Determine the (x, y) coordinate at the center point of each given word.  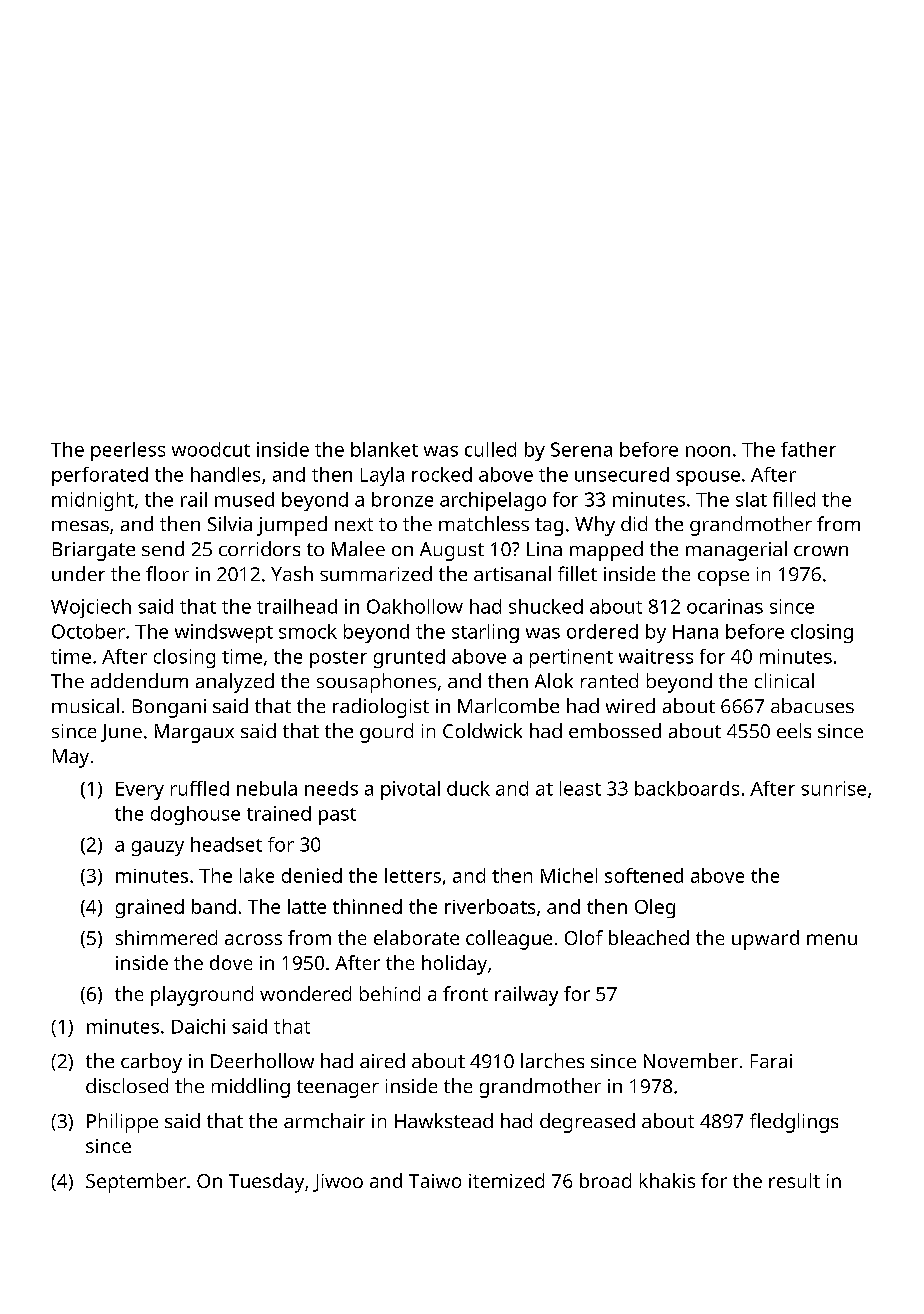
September (136, 1183)
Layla (382, 476)
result (794, 1180)
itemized (506, 1180)
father (808, 449)
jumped (292, 526)
